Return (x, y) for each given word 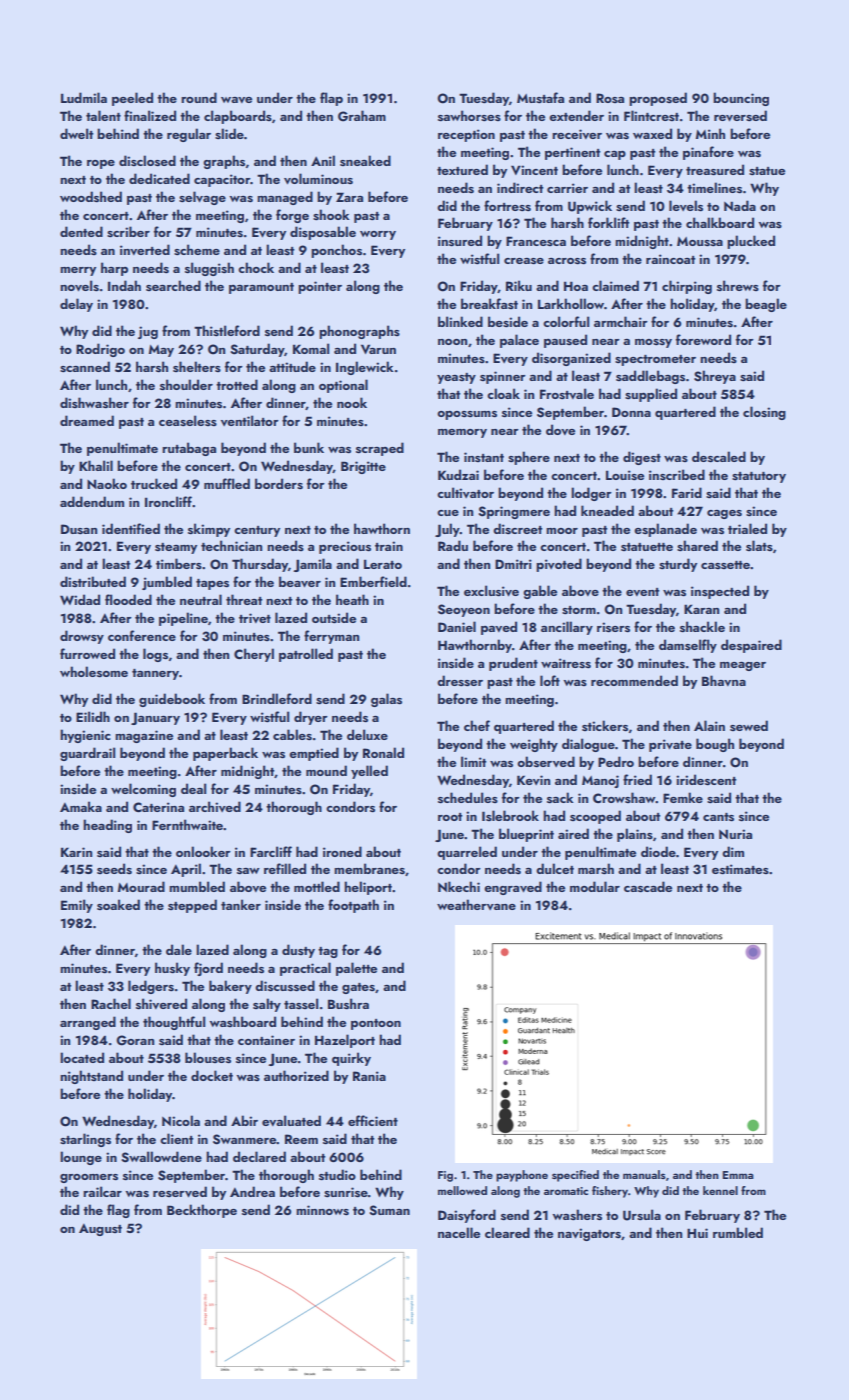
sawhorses (469, 116)
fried (637, 779)
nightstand (91, 1077)
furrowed (87, 653)
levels (686, 206)
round (199, 97)
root (450, 817)
